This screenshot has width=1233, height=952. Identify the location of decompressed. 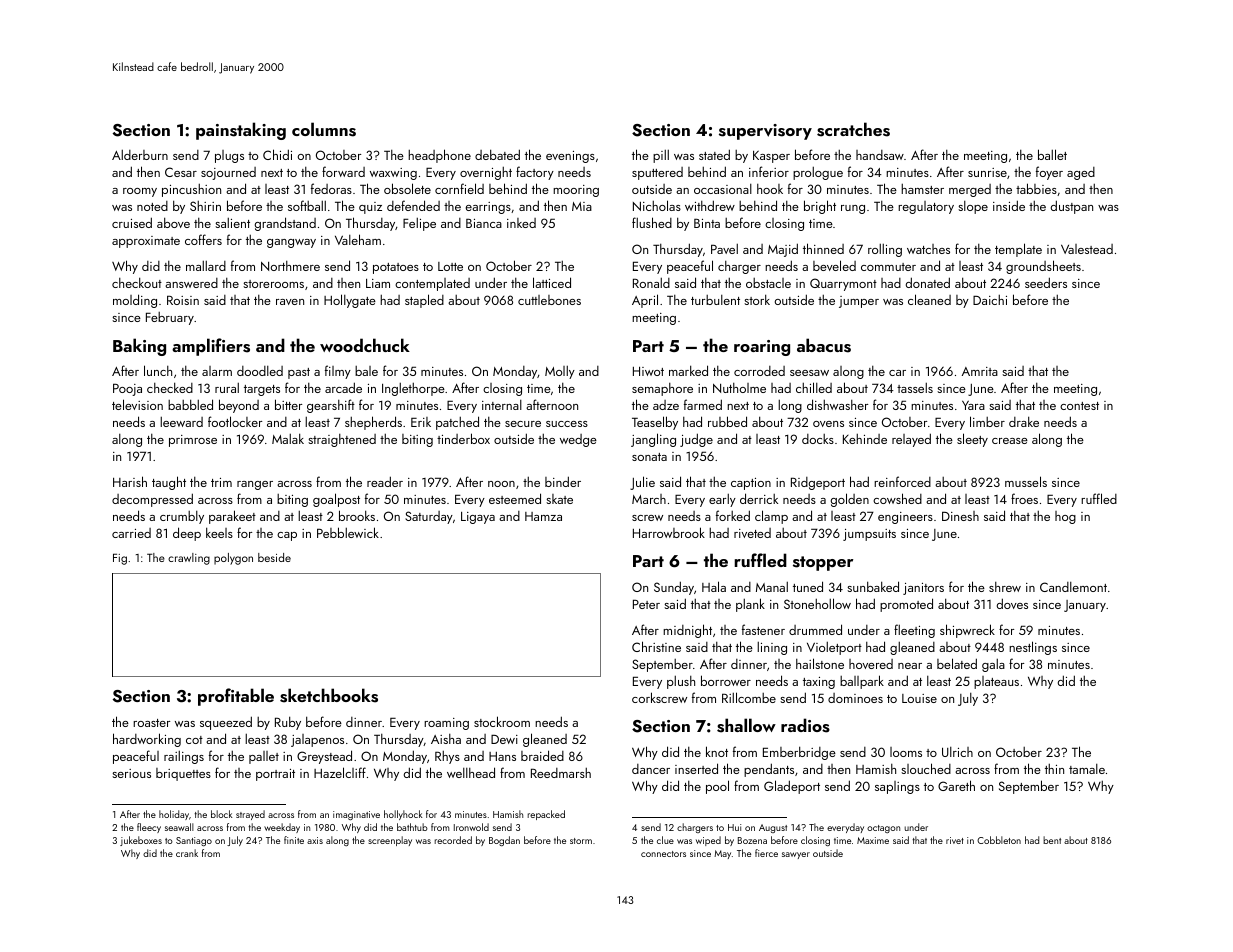
(152, 500).
